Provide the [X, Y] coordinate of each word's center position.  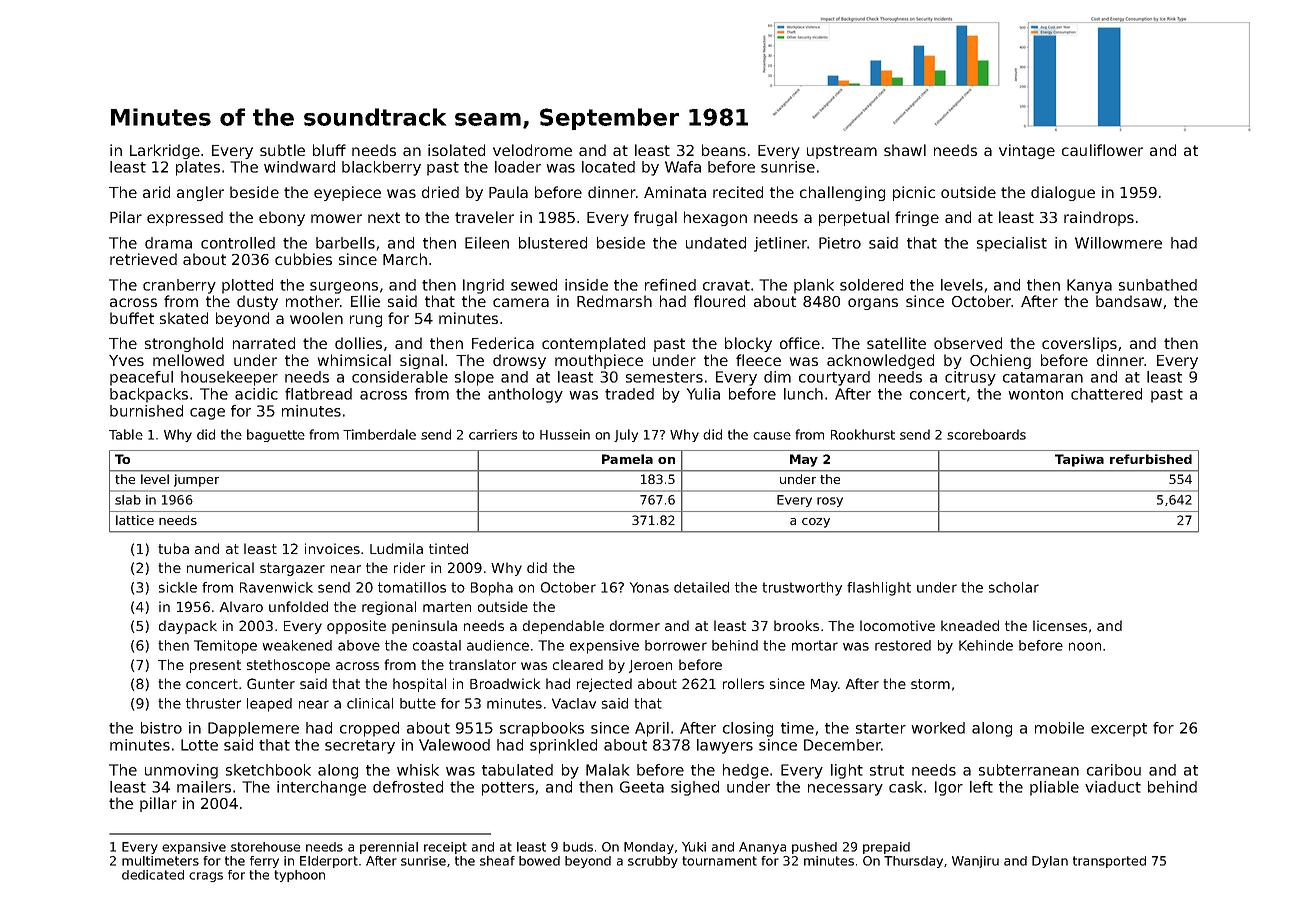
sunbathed [1158, 285]
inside [586, 285]
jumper [196, 480]
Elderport [329, 862]
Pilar [126, 217]
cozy [816, 523]
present [215, 666]
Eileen [487, 243]
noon [1085, 646]
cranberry [179, 286]
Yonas [649, 587]
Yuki [694, 847]
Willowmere [1118, 243]
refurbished [1151, 459]
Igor [949, 788]
